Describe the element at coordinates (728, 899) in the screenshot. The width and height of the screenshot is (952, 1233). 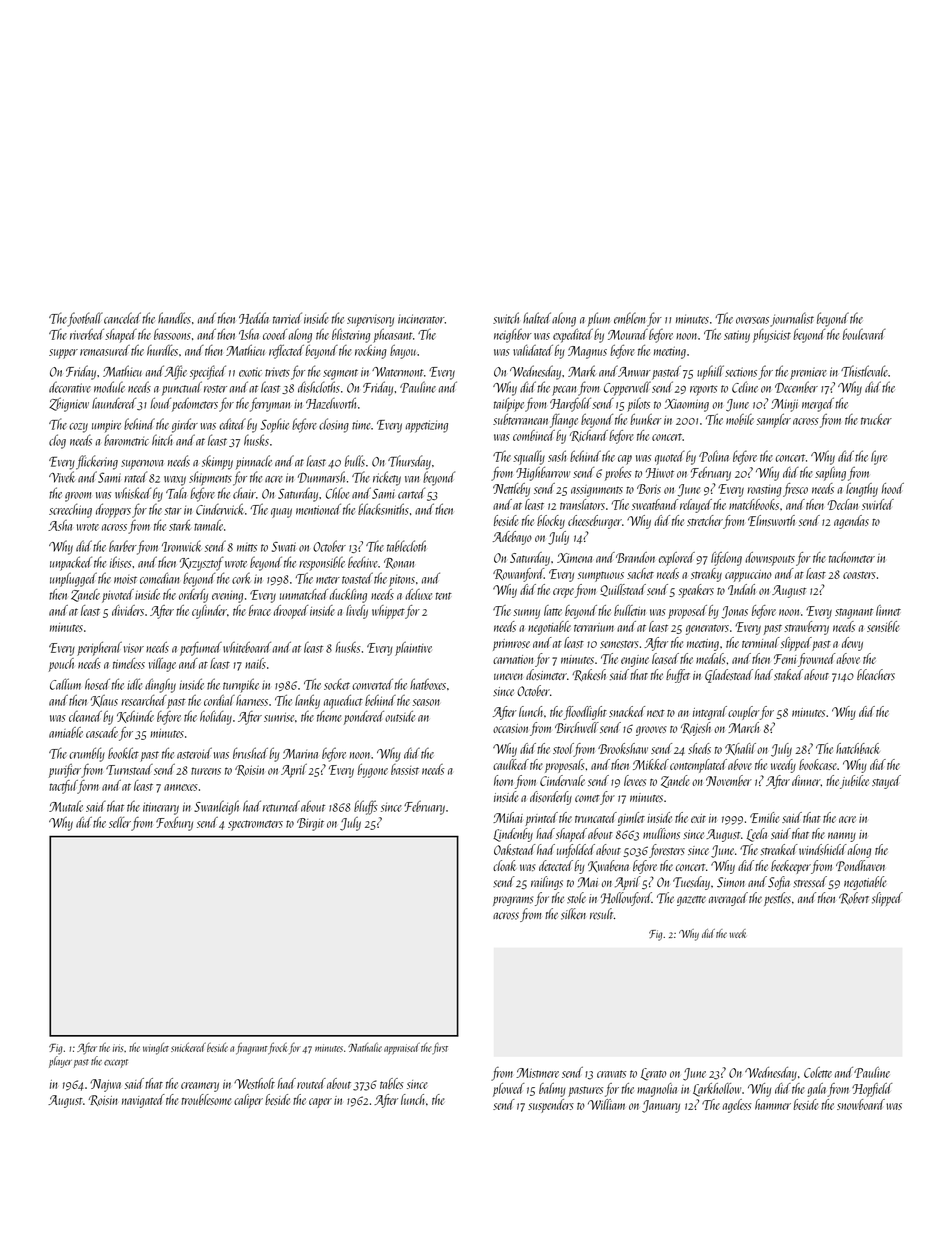
I see `averaged` at that location.
